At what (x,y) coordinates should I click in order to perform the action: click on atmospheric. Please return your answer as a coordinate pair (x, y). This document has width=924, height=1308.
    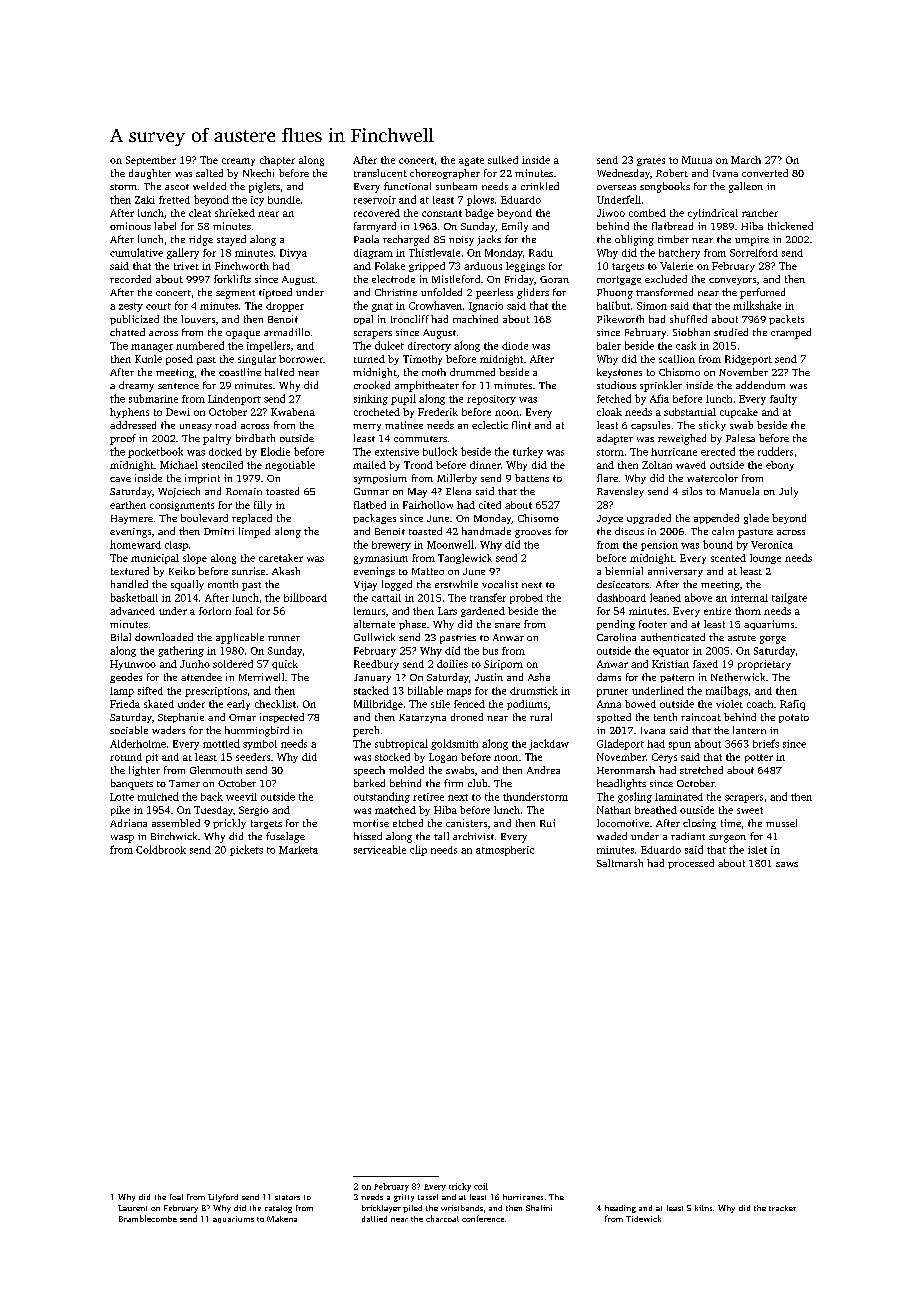
    Looking at the image, I should click on (505, 851).
